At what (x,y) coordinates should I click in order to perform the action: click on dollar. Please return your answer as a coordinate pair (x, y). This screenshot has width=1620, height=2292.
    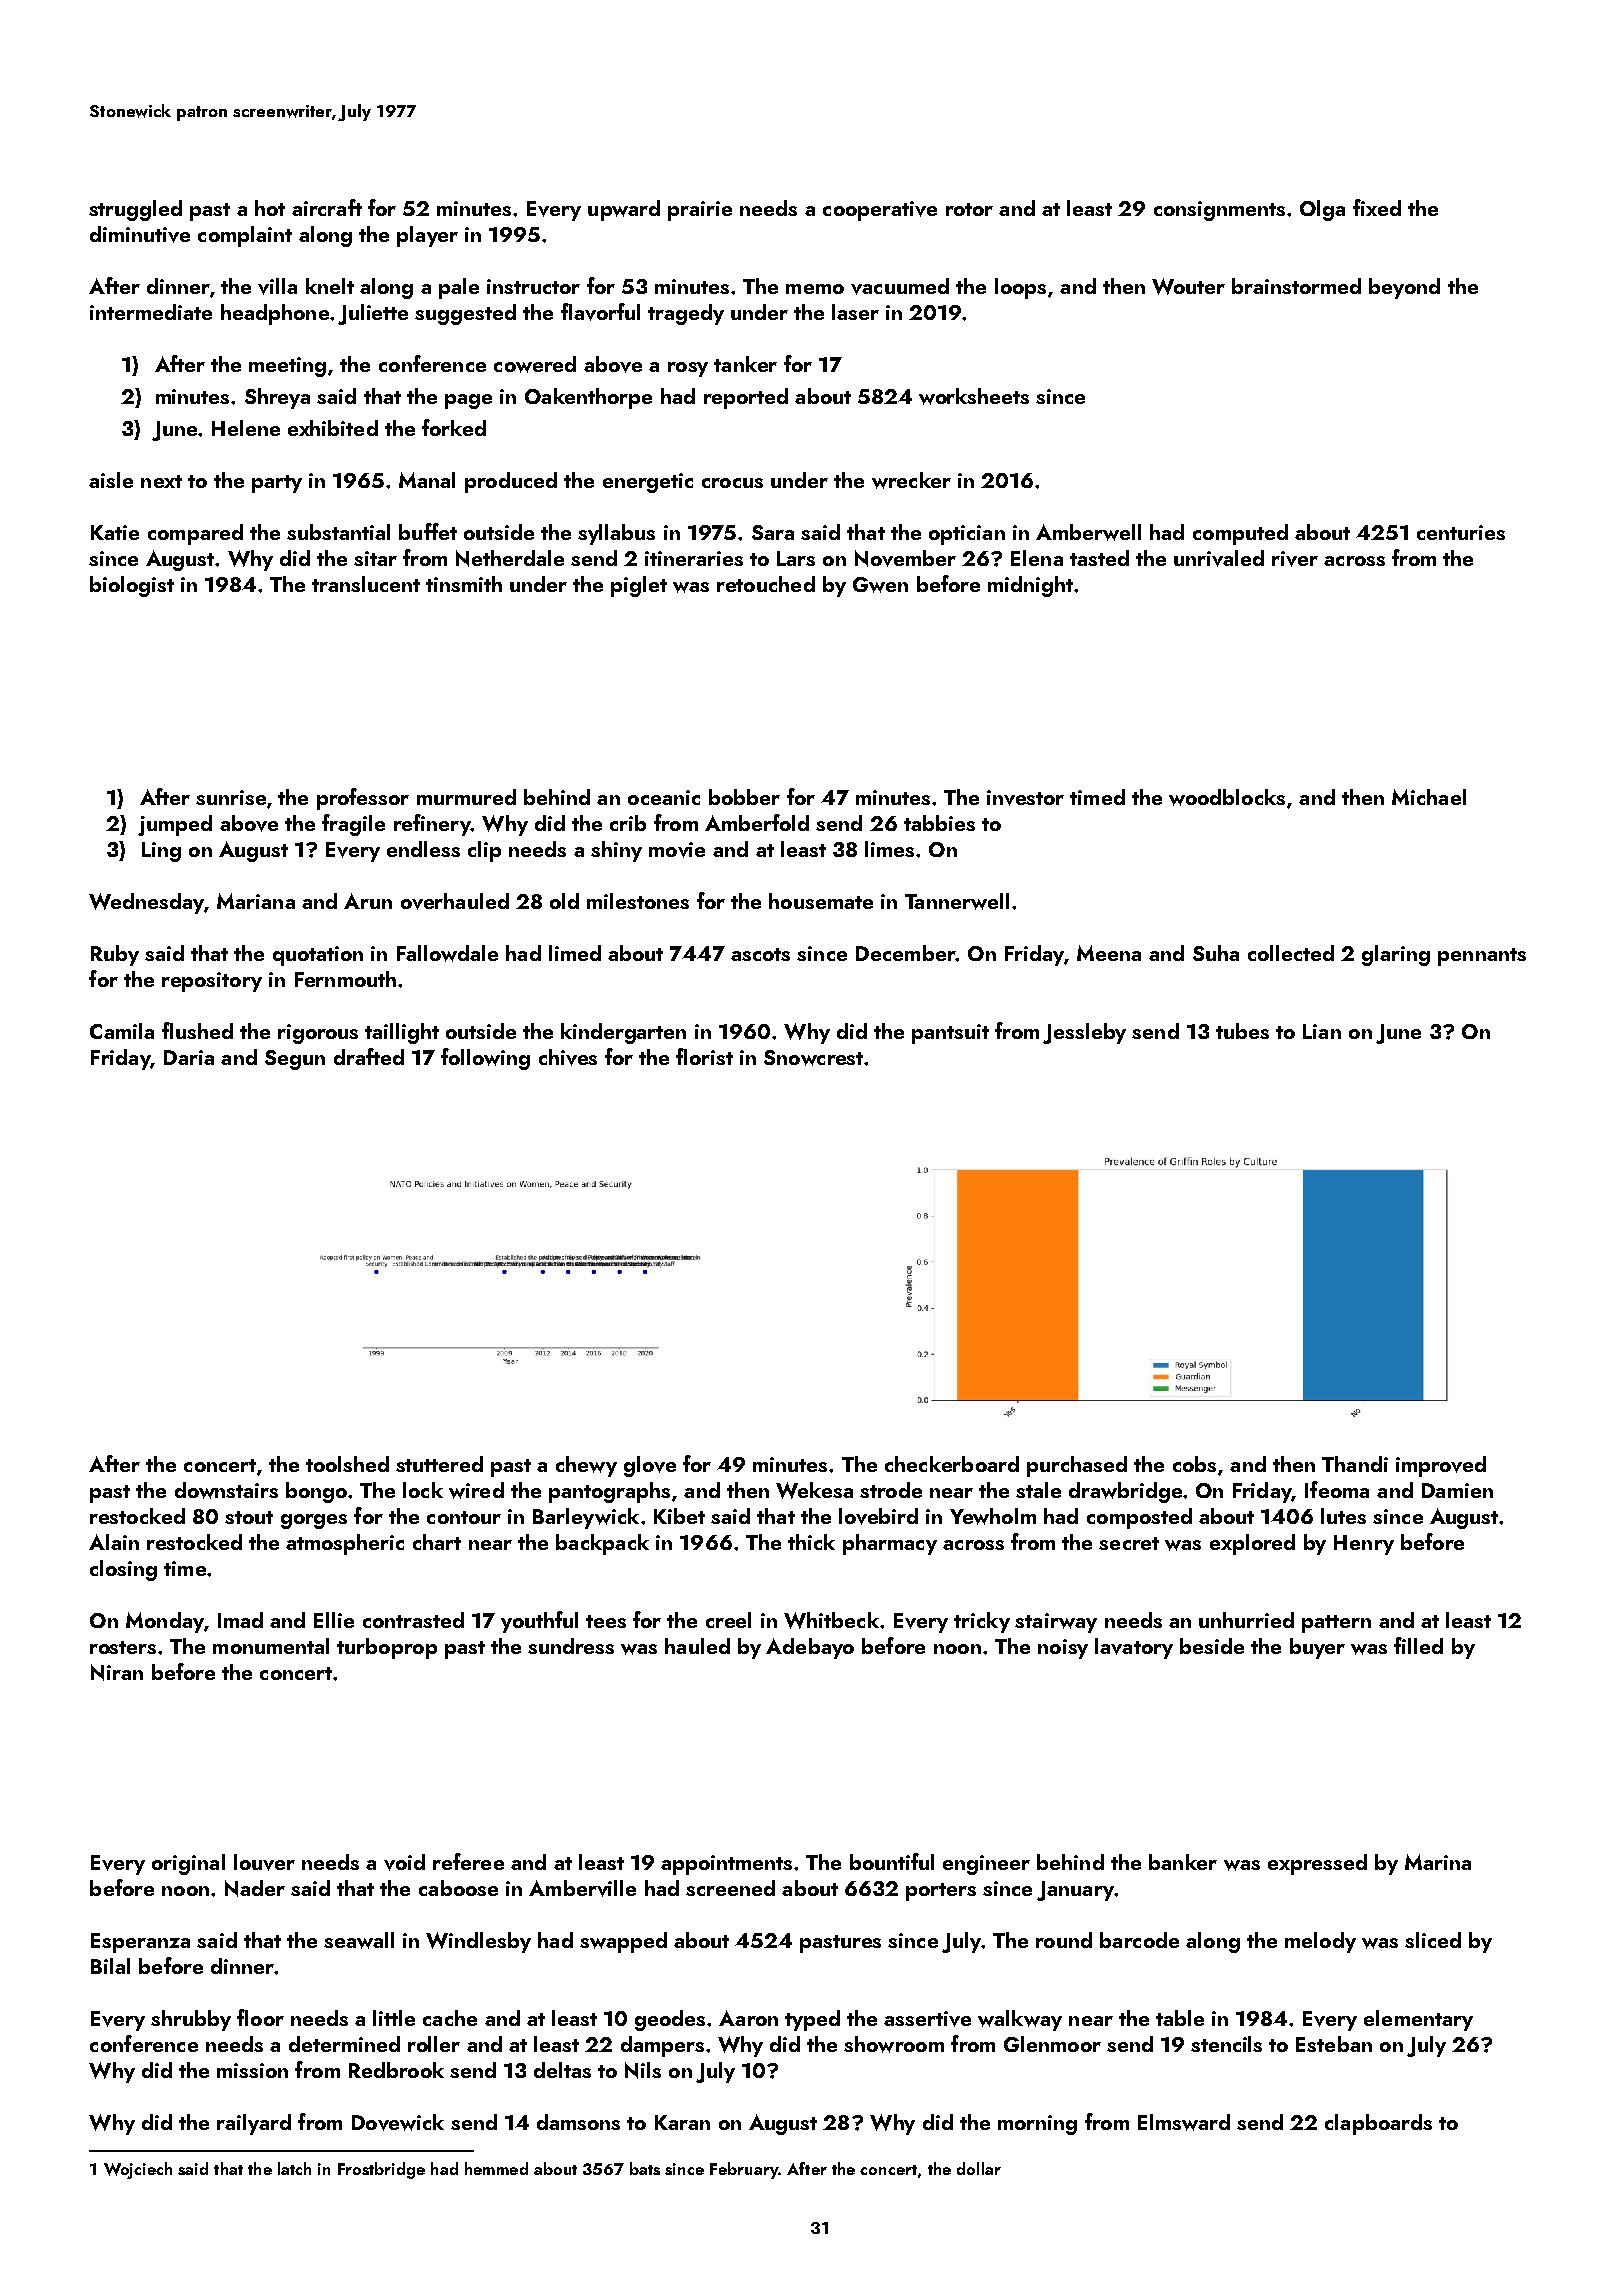
    Looking at the image, I should click on (979, 2168).
